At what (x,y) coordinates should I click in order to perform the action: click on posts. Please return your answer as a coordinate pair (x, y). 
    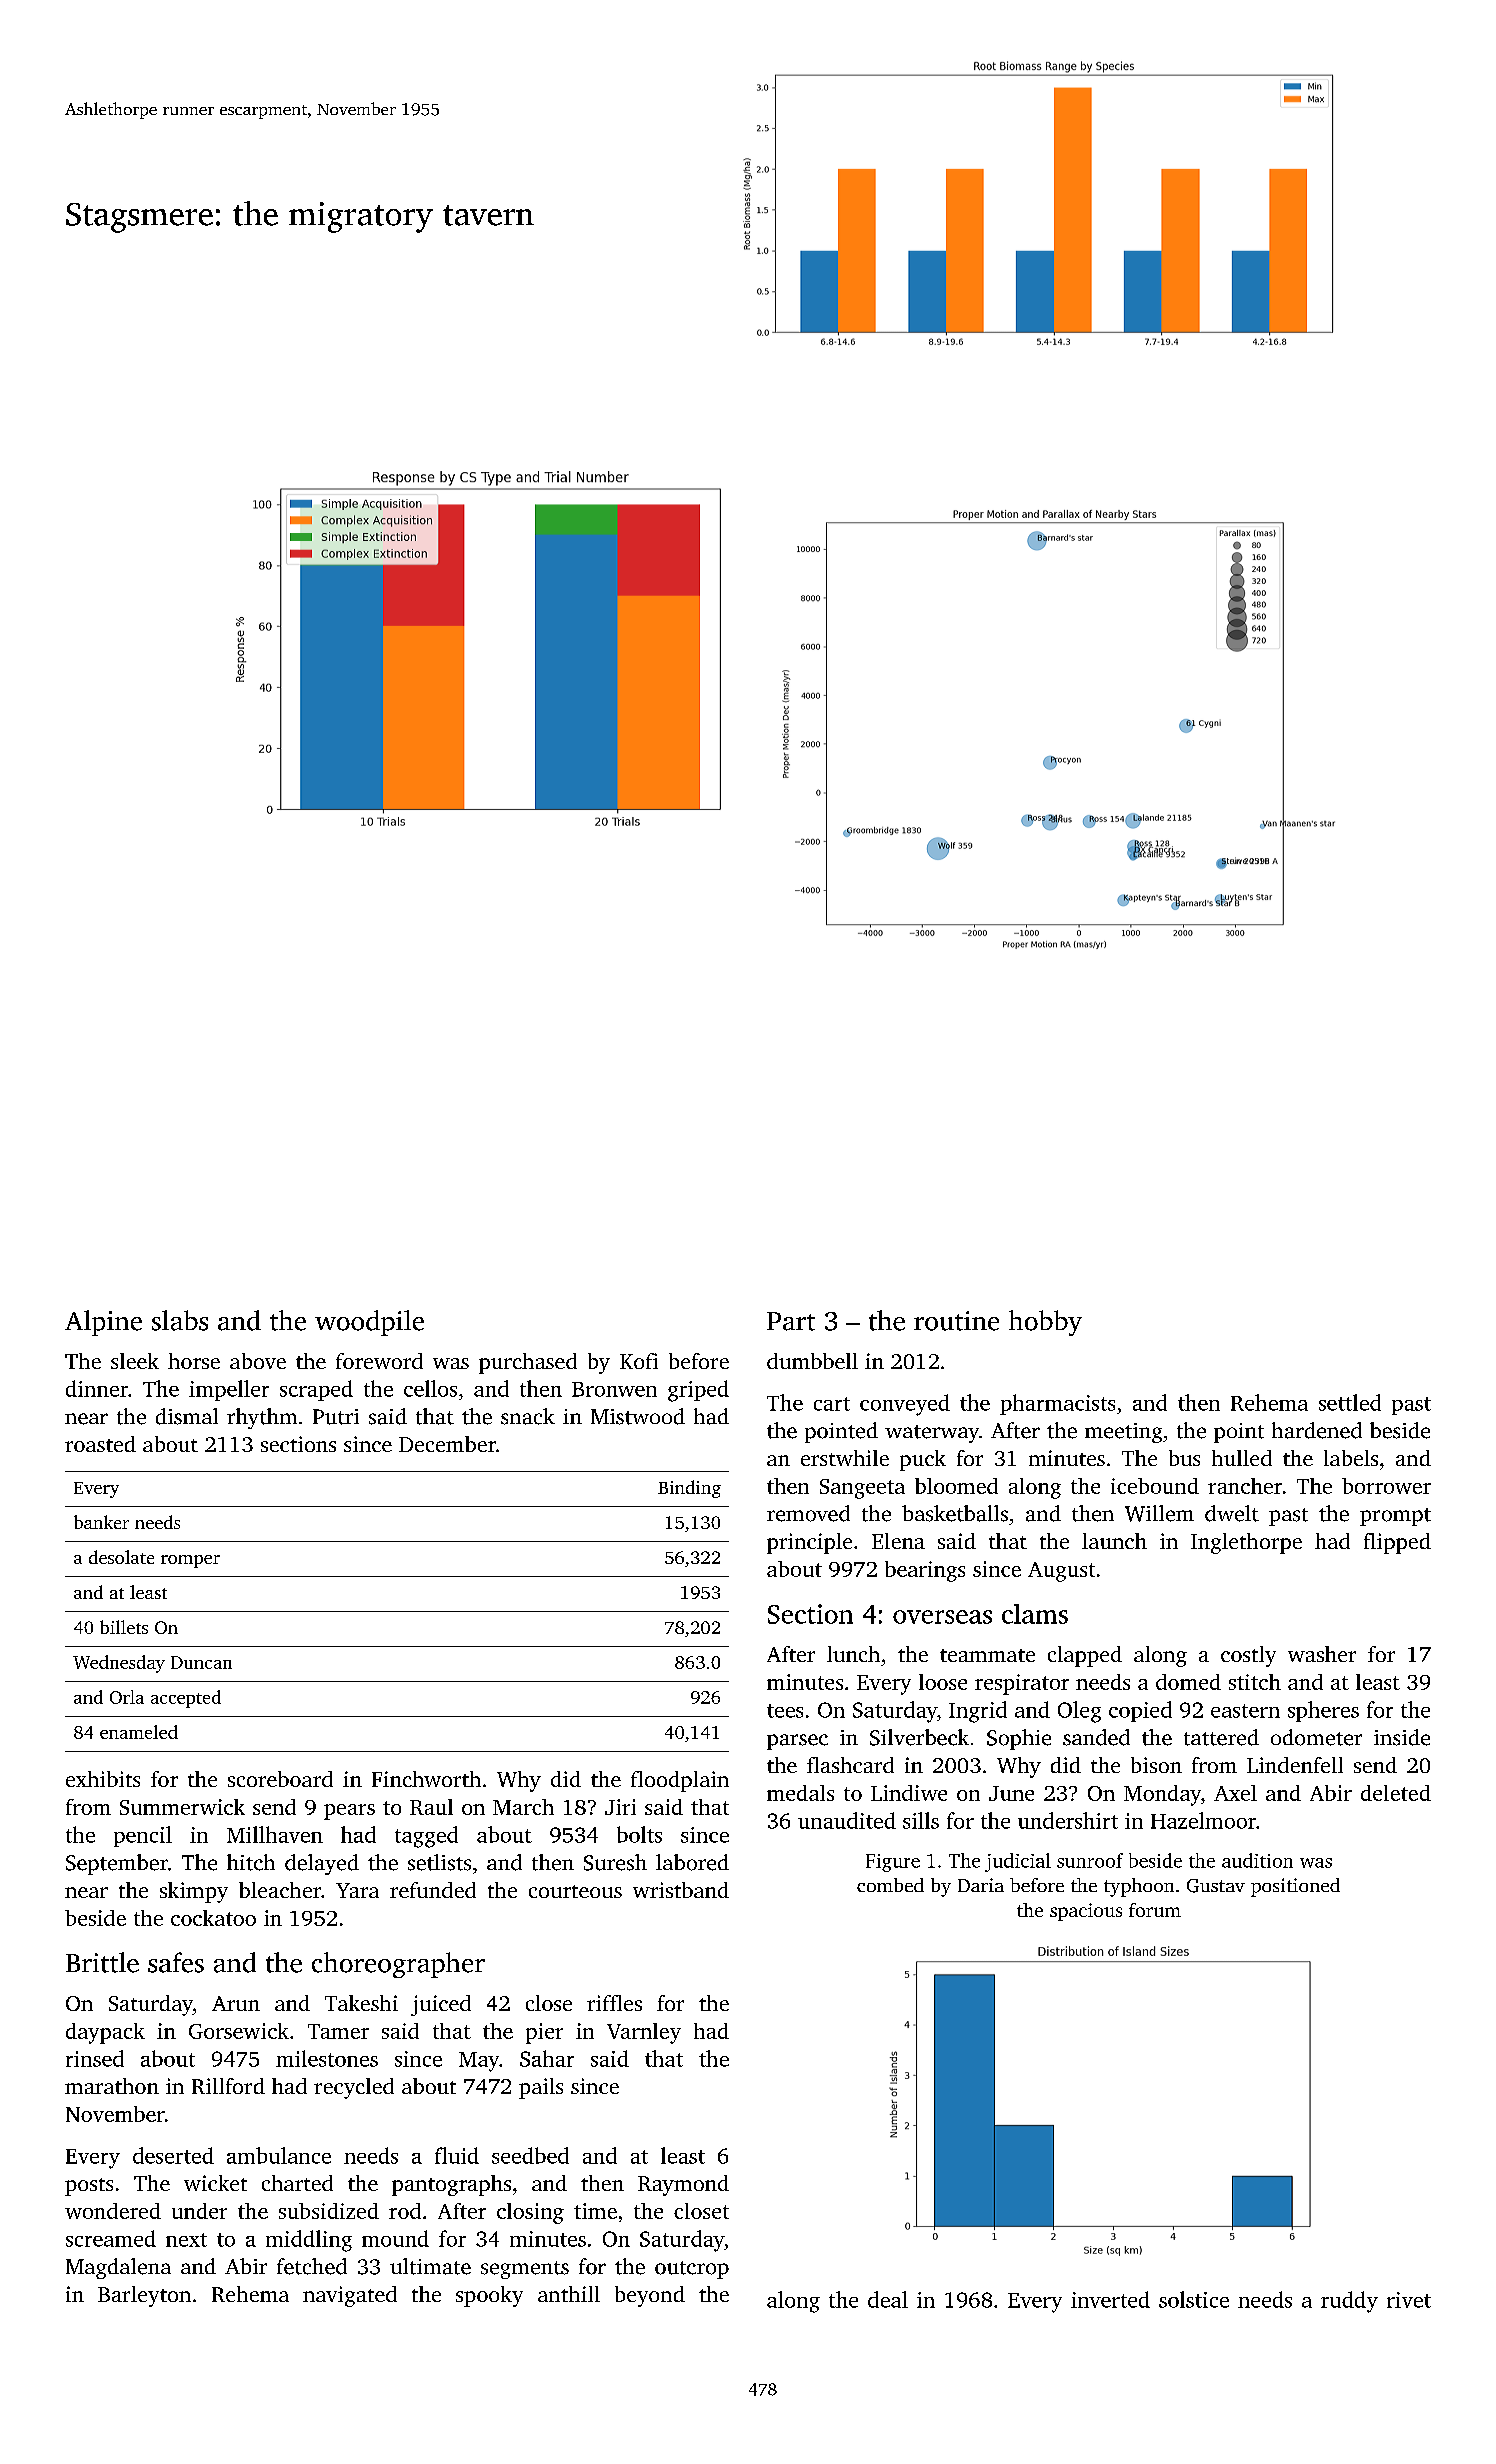
    Looking at the image, I should click on (89, 2187).
